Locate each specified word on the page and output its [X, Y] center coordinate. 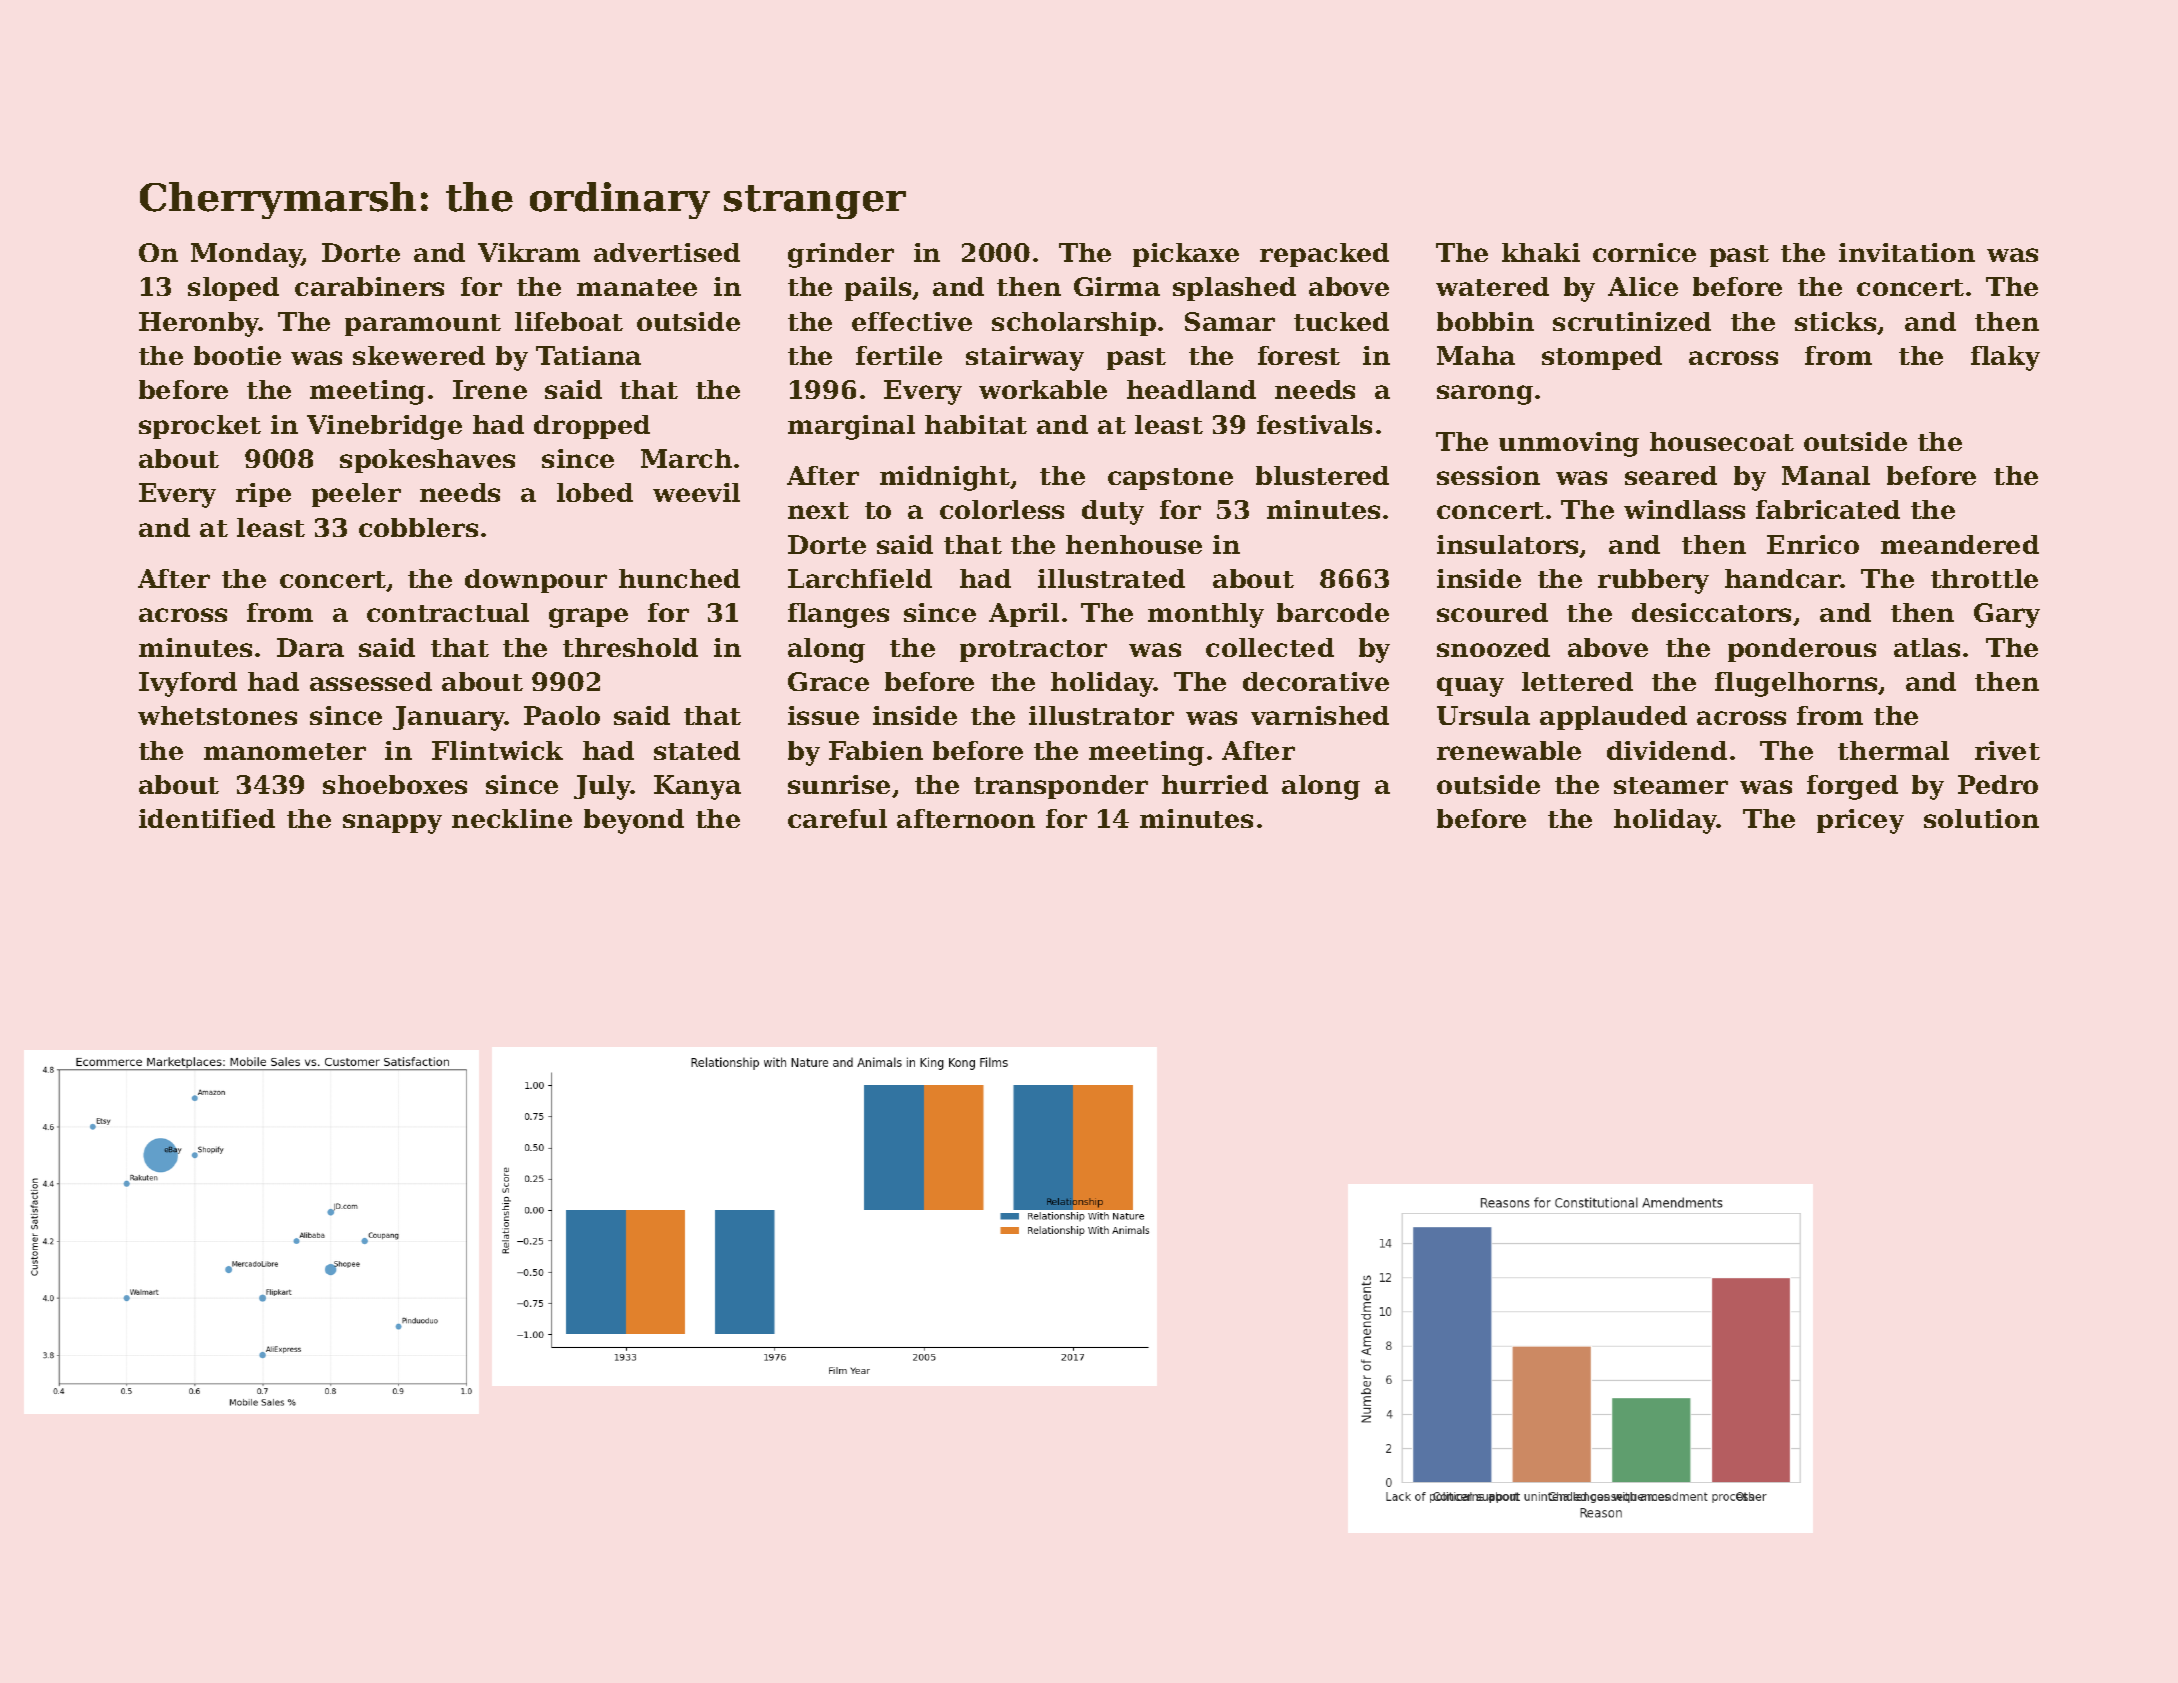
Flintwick [497, 750]
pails [878, 289]
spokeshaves [427, 461]
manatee [637, 287]
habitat [976, 424]
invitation [1907, 252]
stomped [1602, 358]
